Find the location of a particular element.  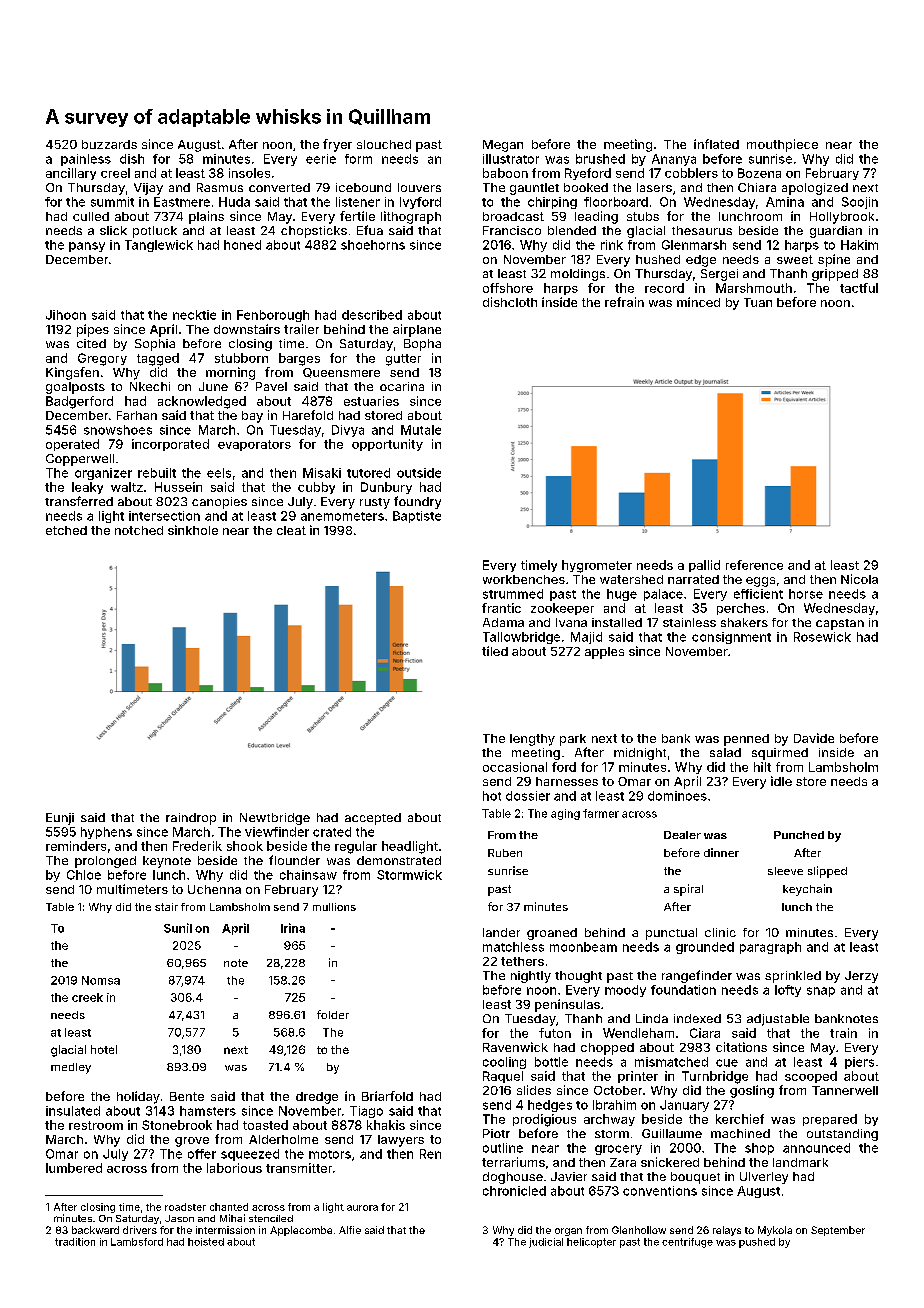

Bente is located at coordinates (187, 1096).
